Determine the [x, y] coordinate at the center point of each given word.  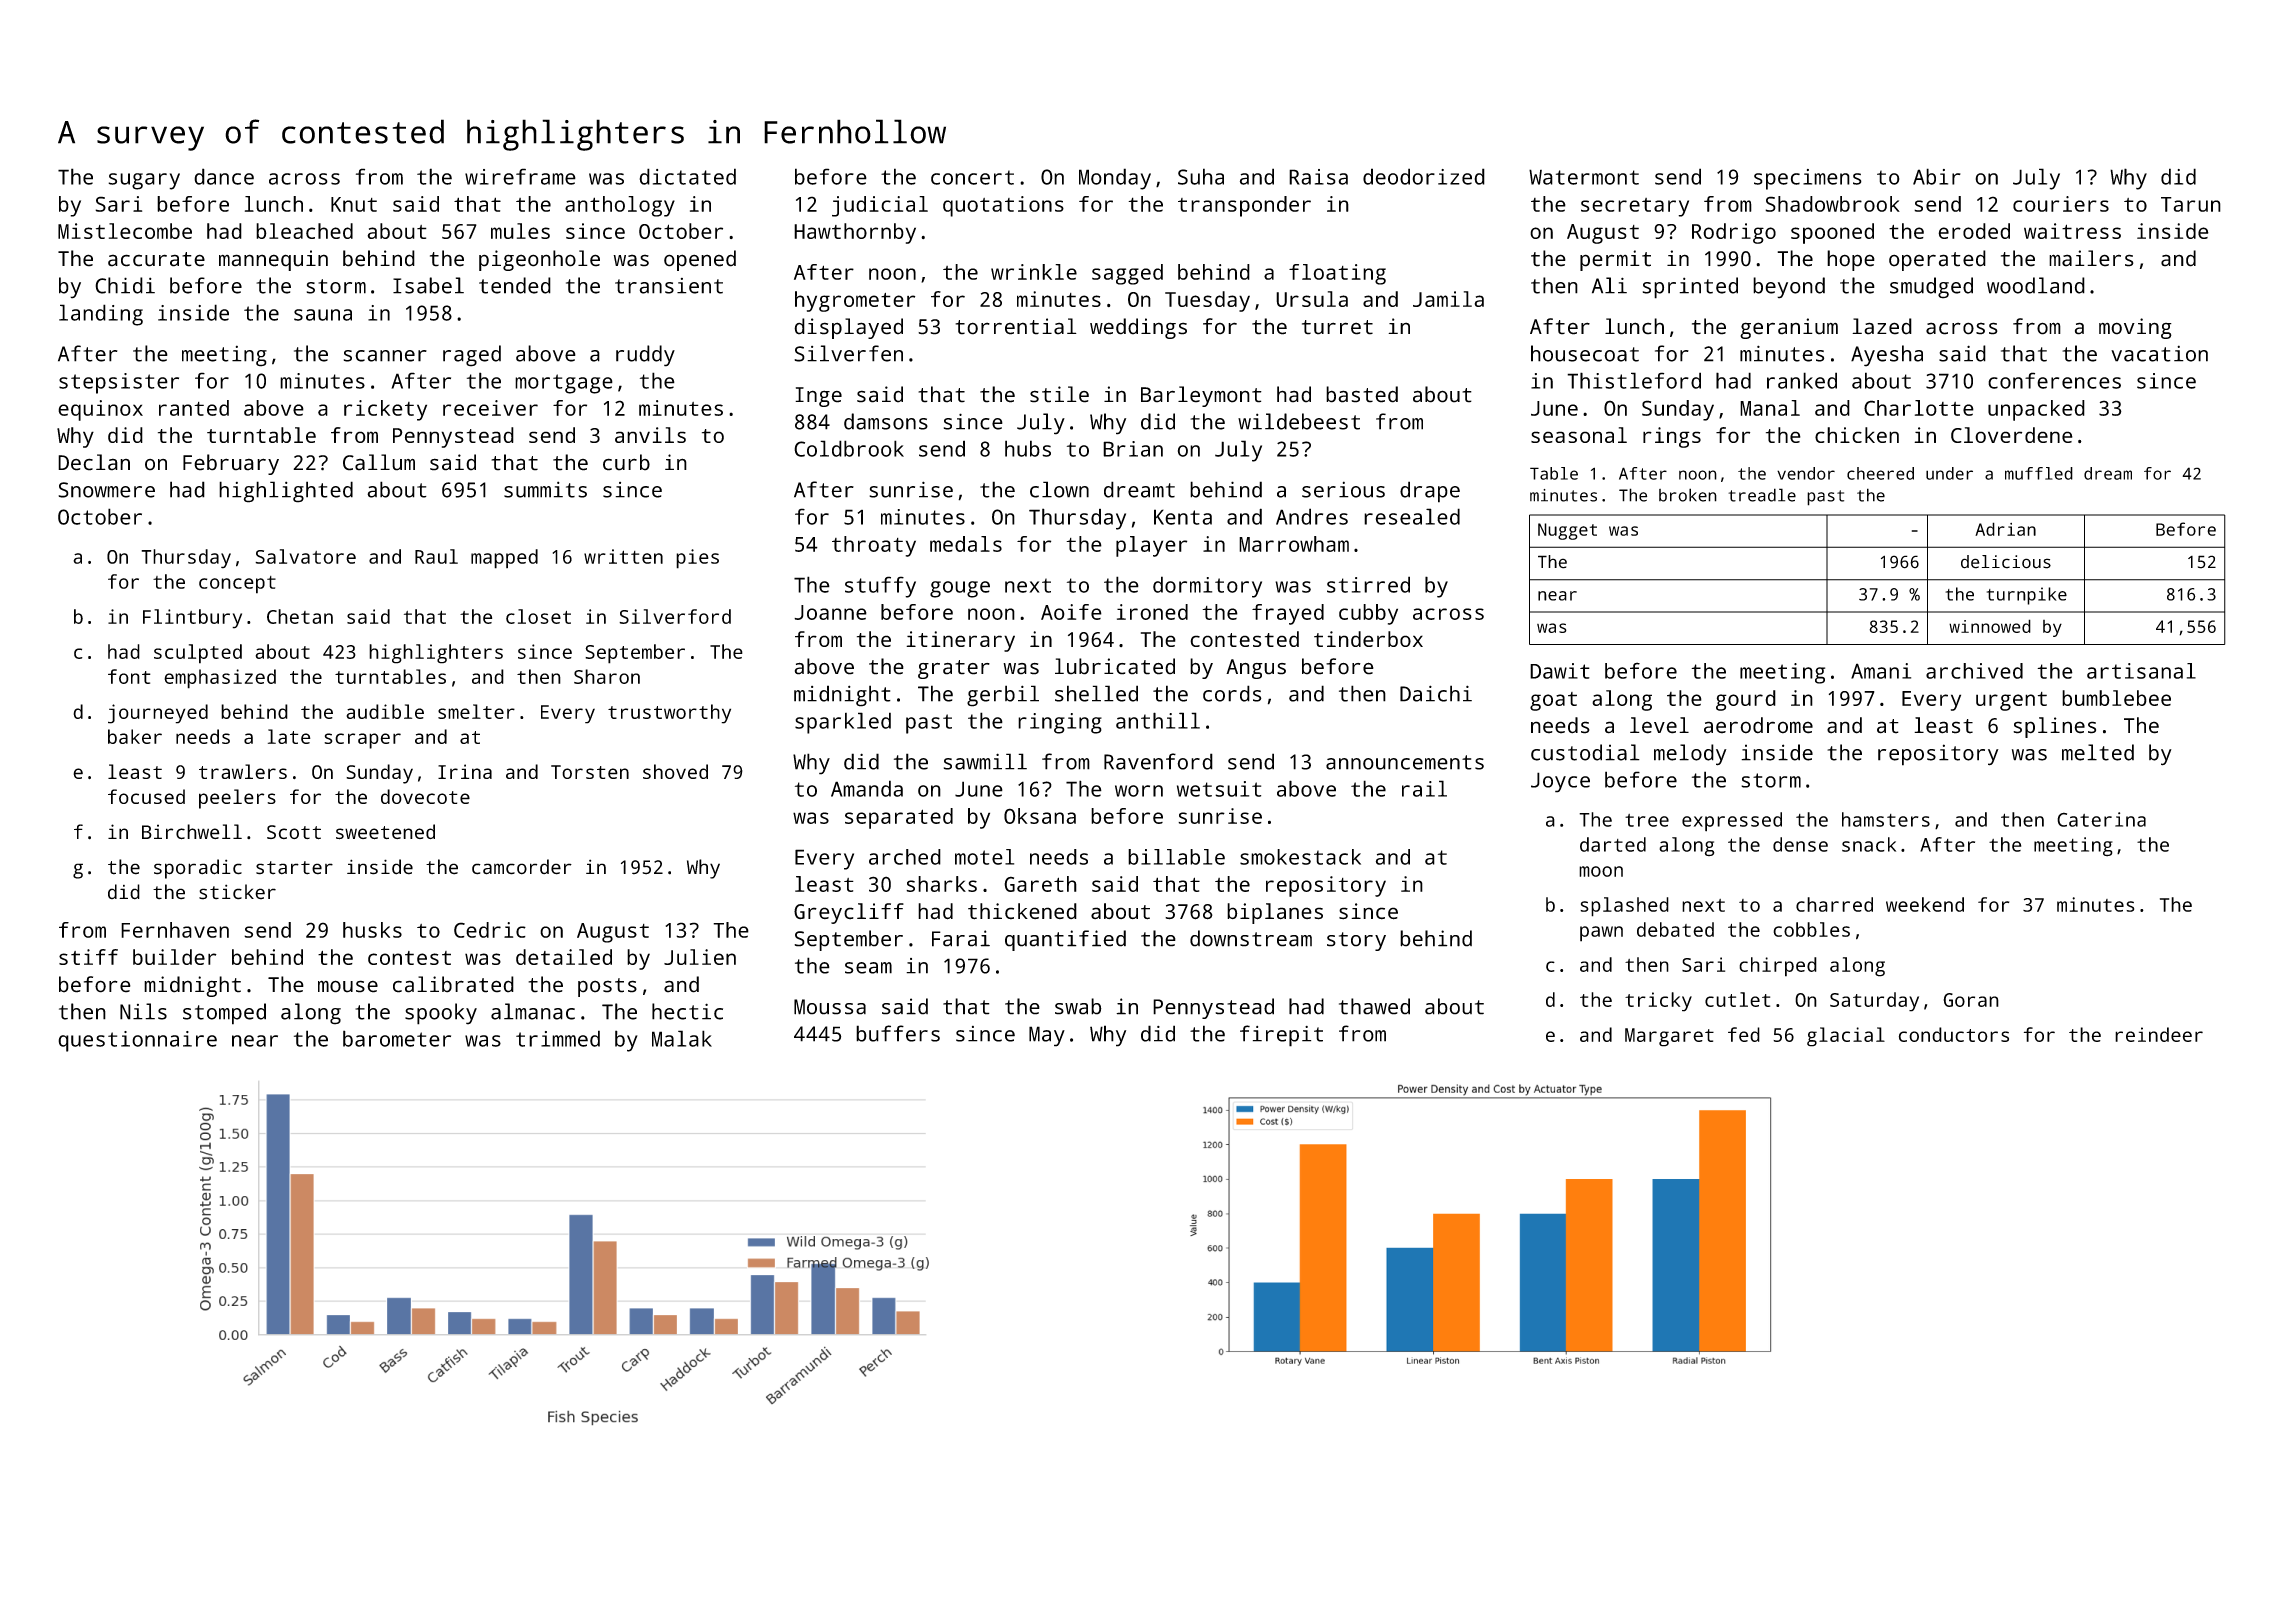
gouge [960, 589]
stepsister [119, 383]
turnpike [2027, 596]
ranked [1802, 380]
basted [1362, 394]
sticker [237, 892]
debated [1675, 929]
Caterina [2101, 819]
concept [237, 585]
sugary [144, 181]
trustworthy [669, 714]
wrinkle [1034, 272]
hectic [687, 1011]
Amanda [867, 788]
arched [905, 857]
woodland [2036, 285]
